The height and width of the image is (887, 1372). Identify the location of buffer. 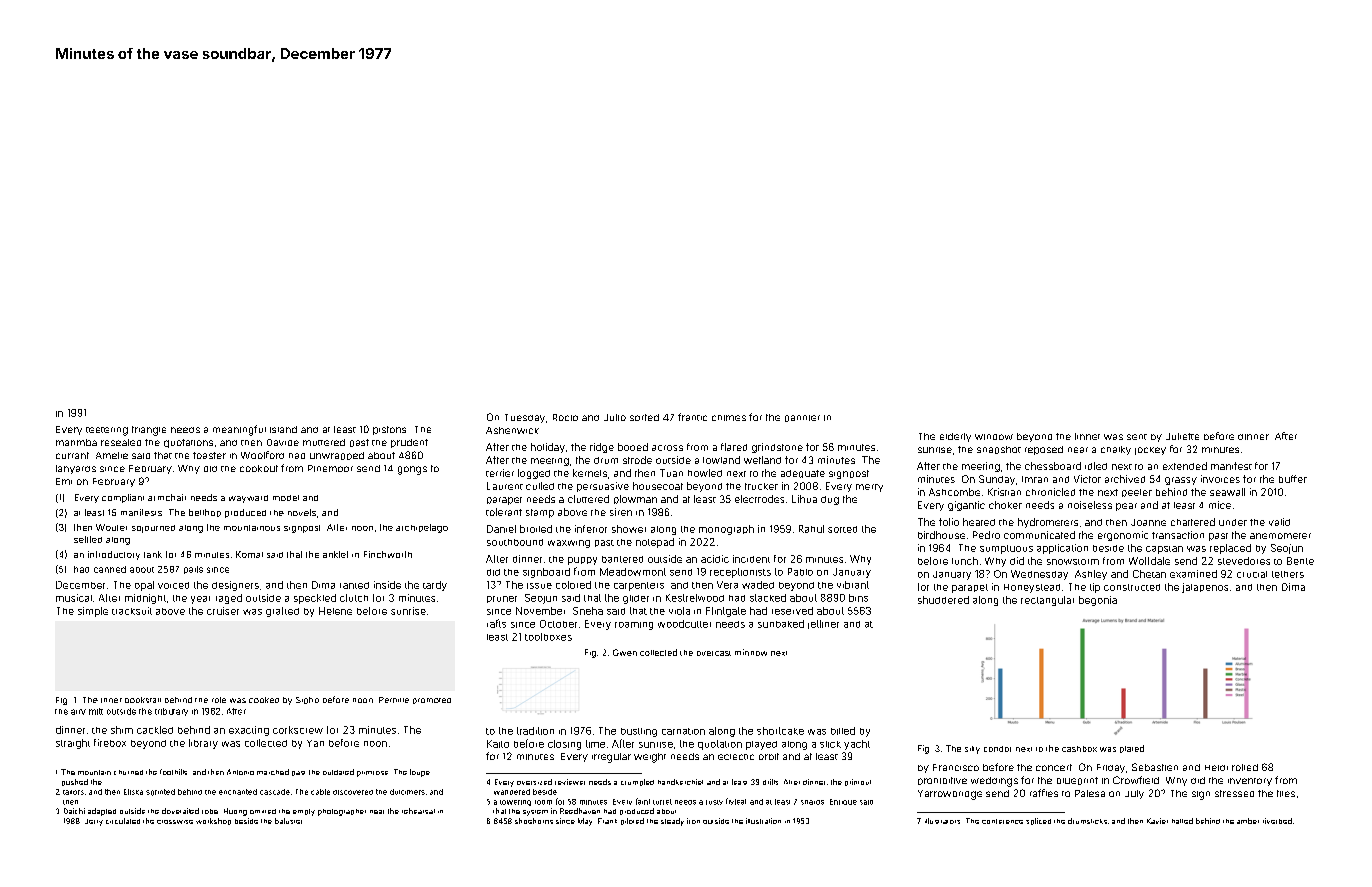
(1293, 479).
